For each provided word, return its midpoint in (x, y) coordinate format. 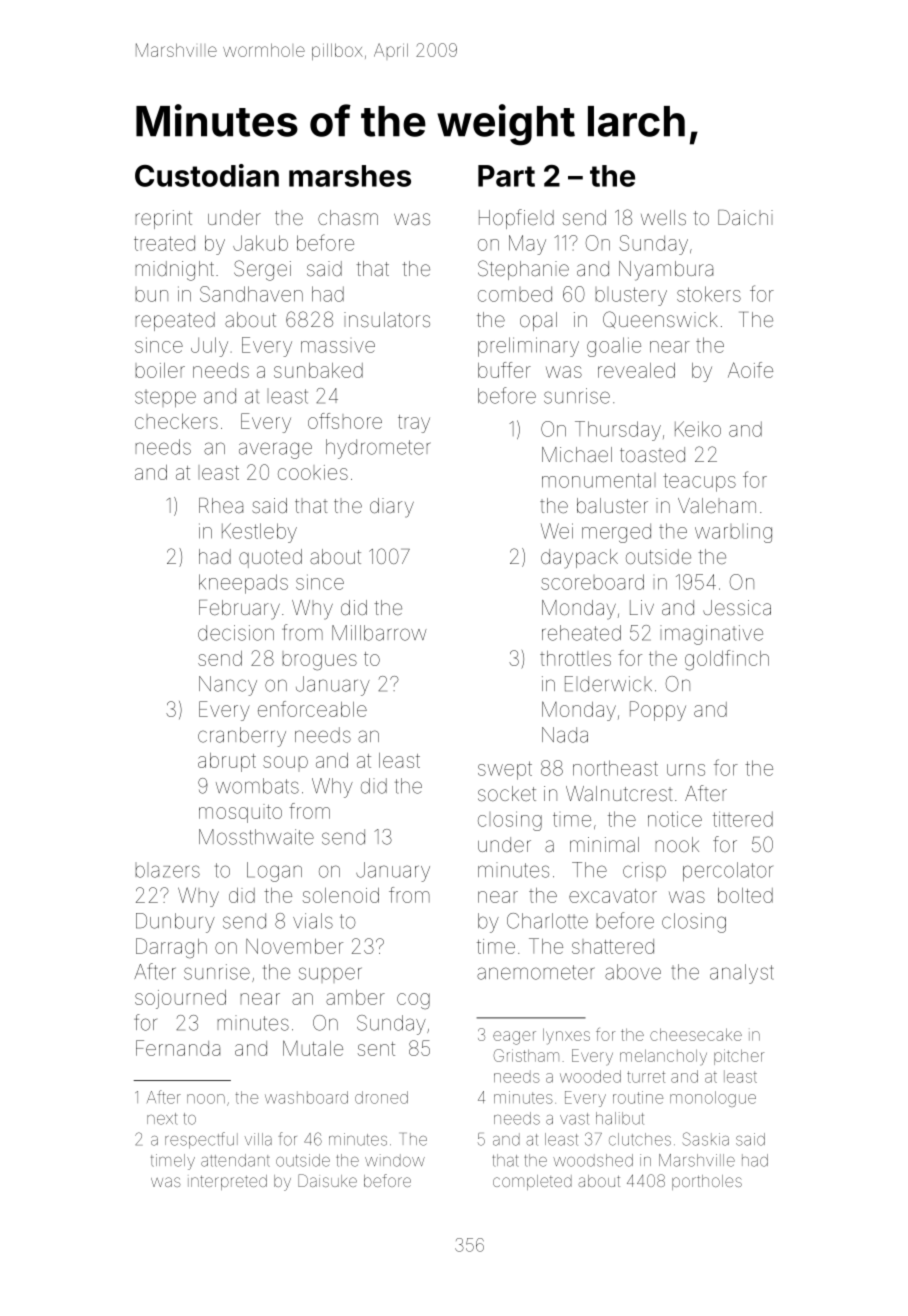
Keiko (698, 429)
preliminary (528, 347)
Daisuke (327, 1180)
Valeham (717, 505)
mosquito (240, 813)
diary (392, 508)
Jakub (260, 243)
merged (616, 533)
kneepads (243, 584)
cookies (313, 472)
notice (675, 819)
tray (414, 424)
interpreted (227, 1182)
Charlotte (547, 921)
